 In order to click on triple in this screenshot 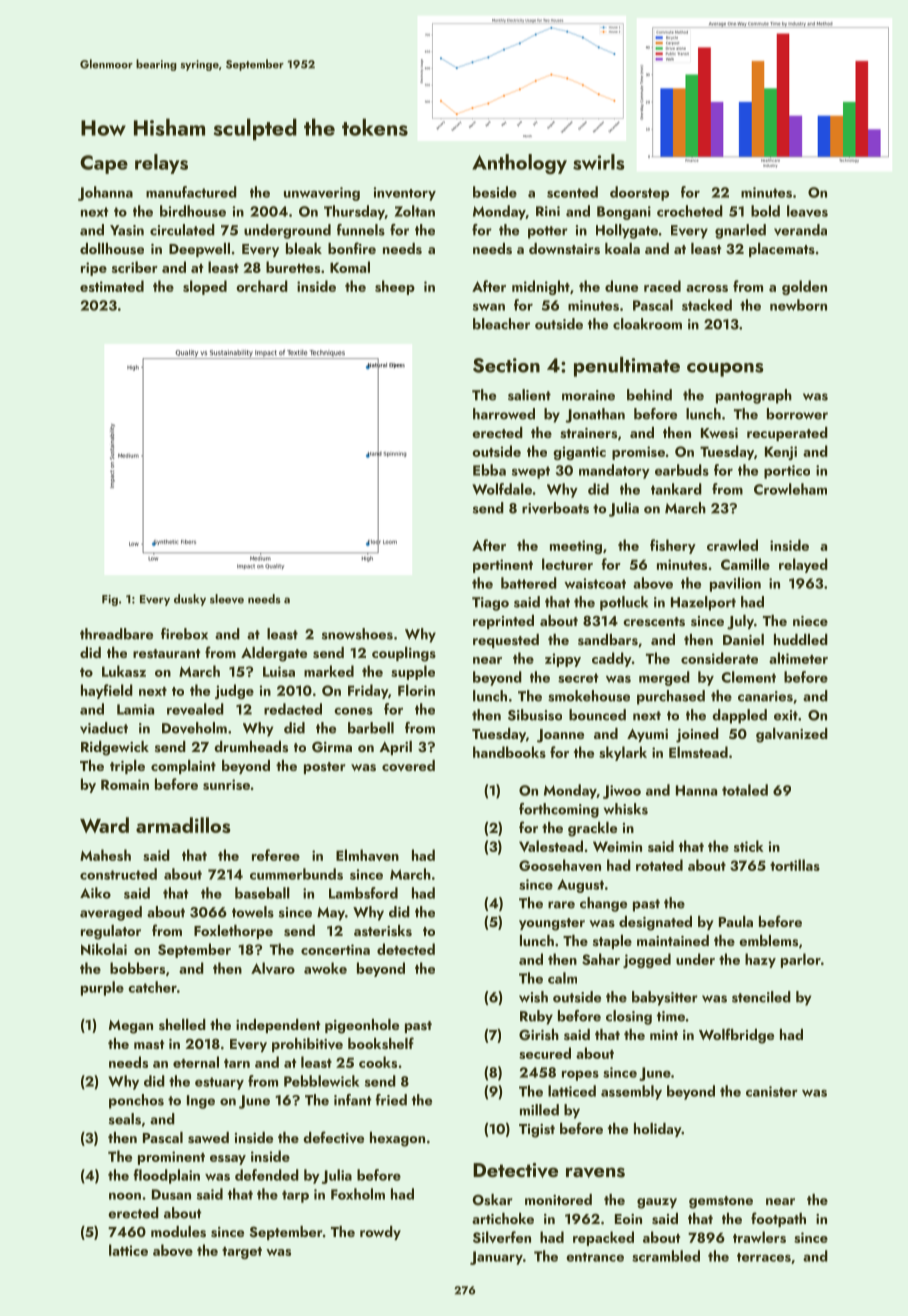, I will do `click(127, 767)`.
